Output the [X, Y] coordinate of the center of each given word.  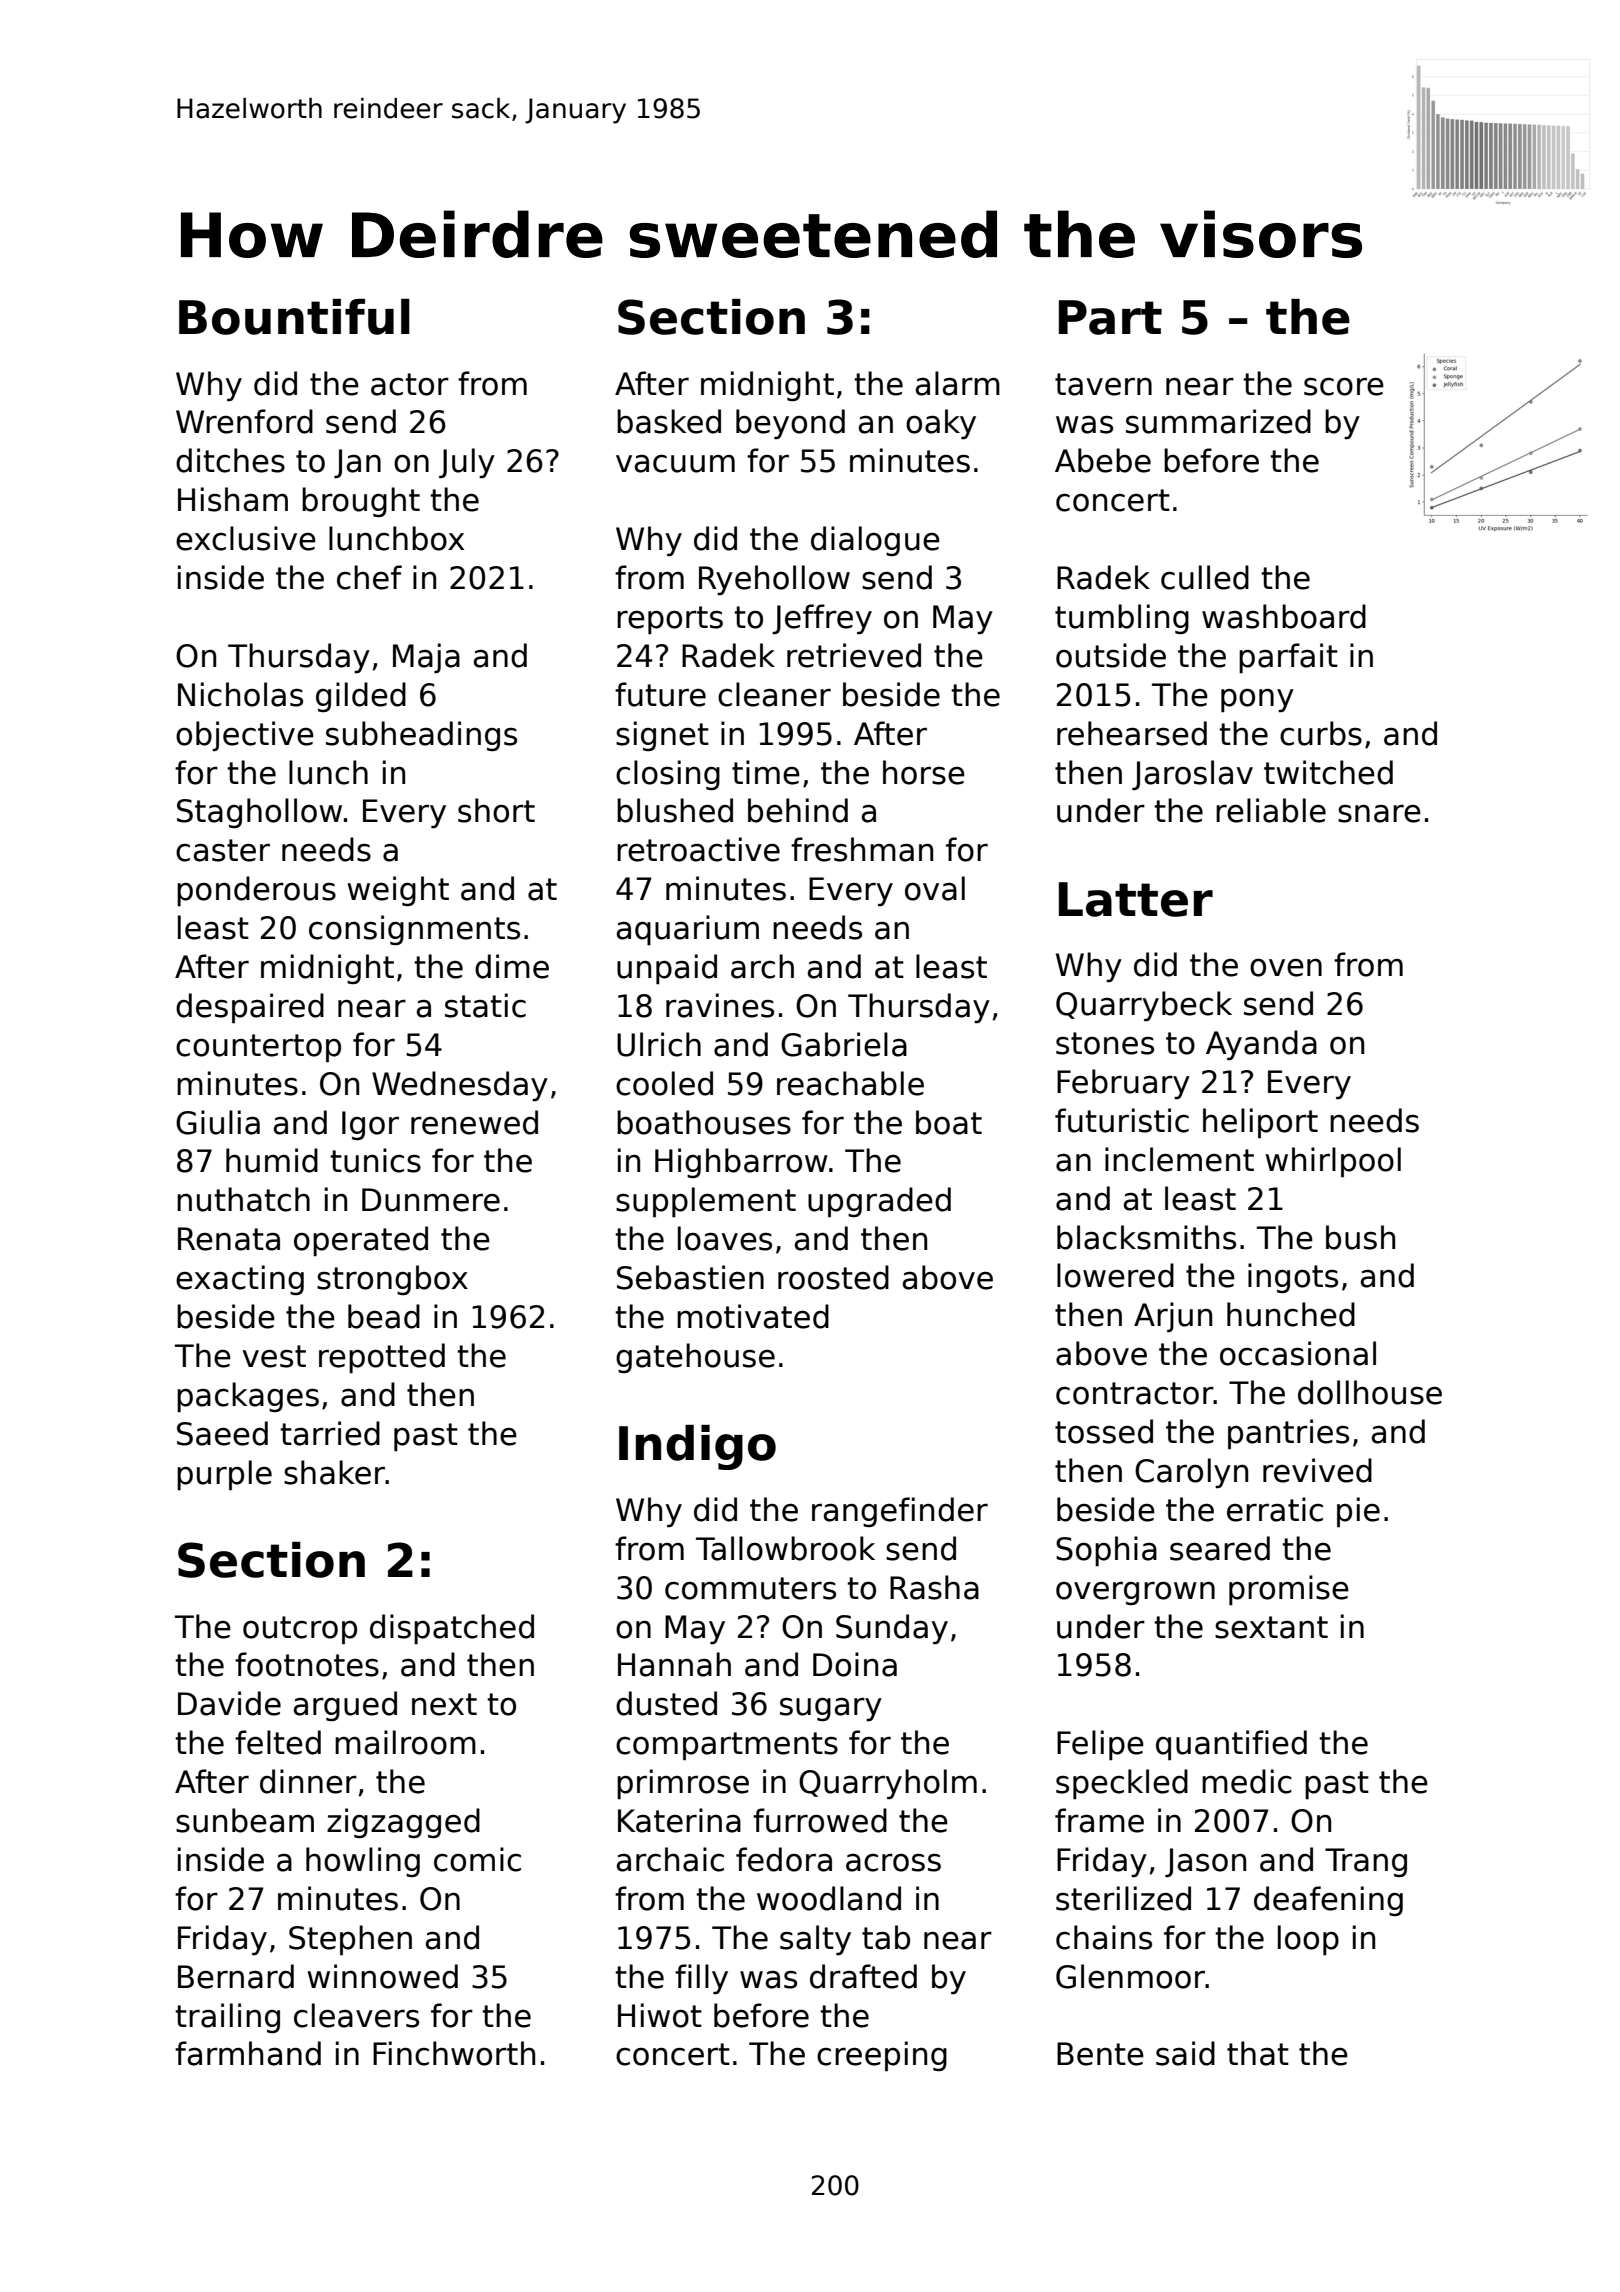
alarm [958, 383]
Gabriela [844, 1044]
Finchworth [454, 2053]
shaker [334, 1472]
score [1344, 386]
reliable [1271, 810]
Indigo [697, 1447]
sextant [1271, 1627]
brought [361, 502]
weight [398, 891]
